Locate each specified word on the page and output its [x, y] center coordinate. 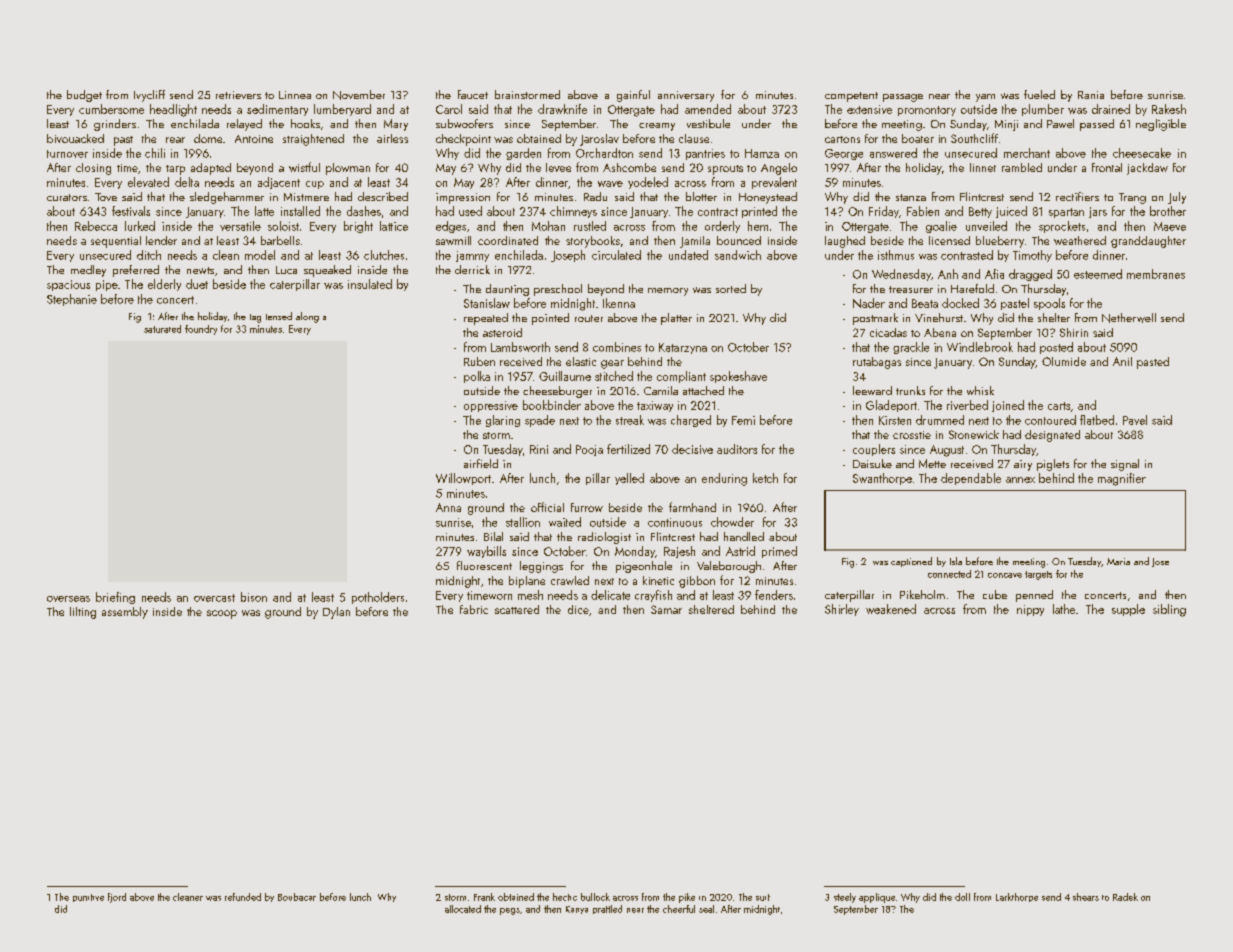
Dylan [336, 613]
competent [851, 97]
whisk [980, 390]
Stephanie [72, 300]
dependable [971, 479]
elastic [581, 361]
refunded [243, 897]
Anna [448, 507]
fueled [1039, 94]
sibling [1169, 610]
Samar [666, 609]
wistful [304, 167]
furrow [587, 507]
